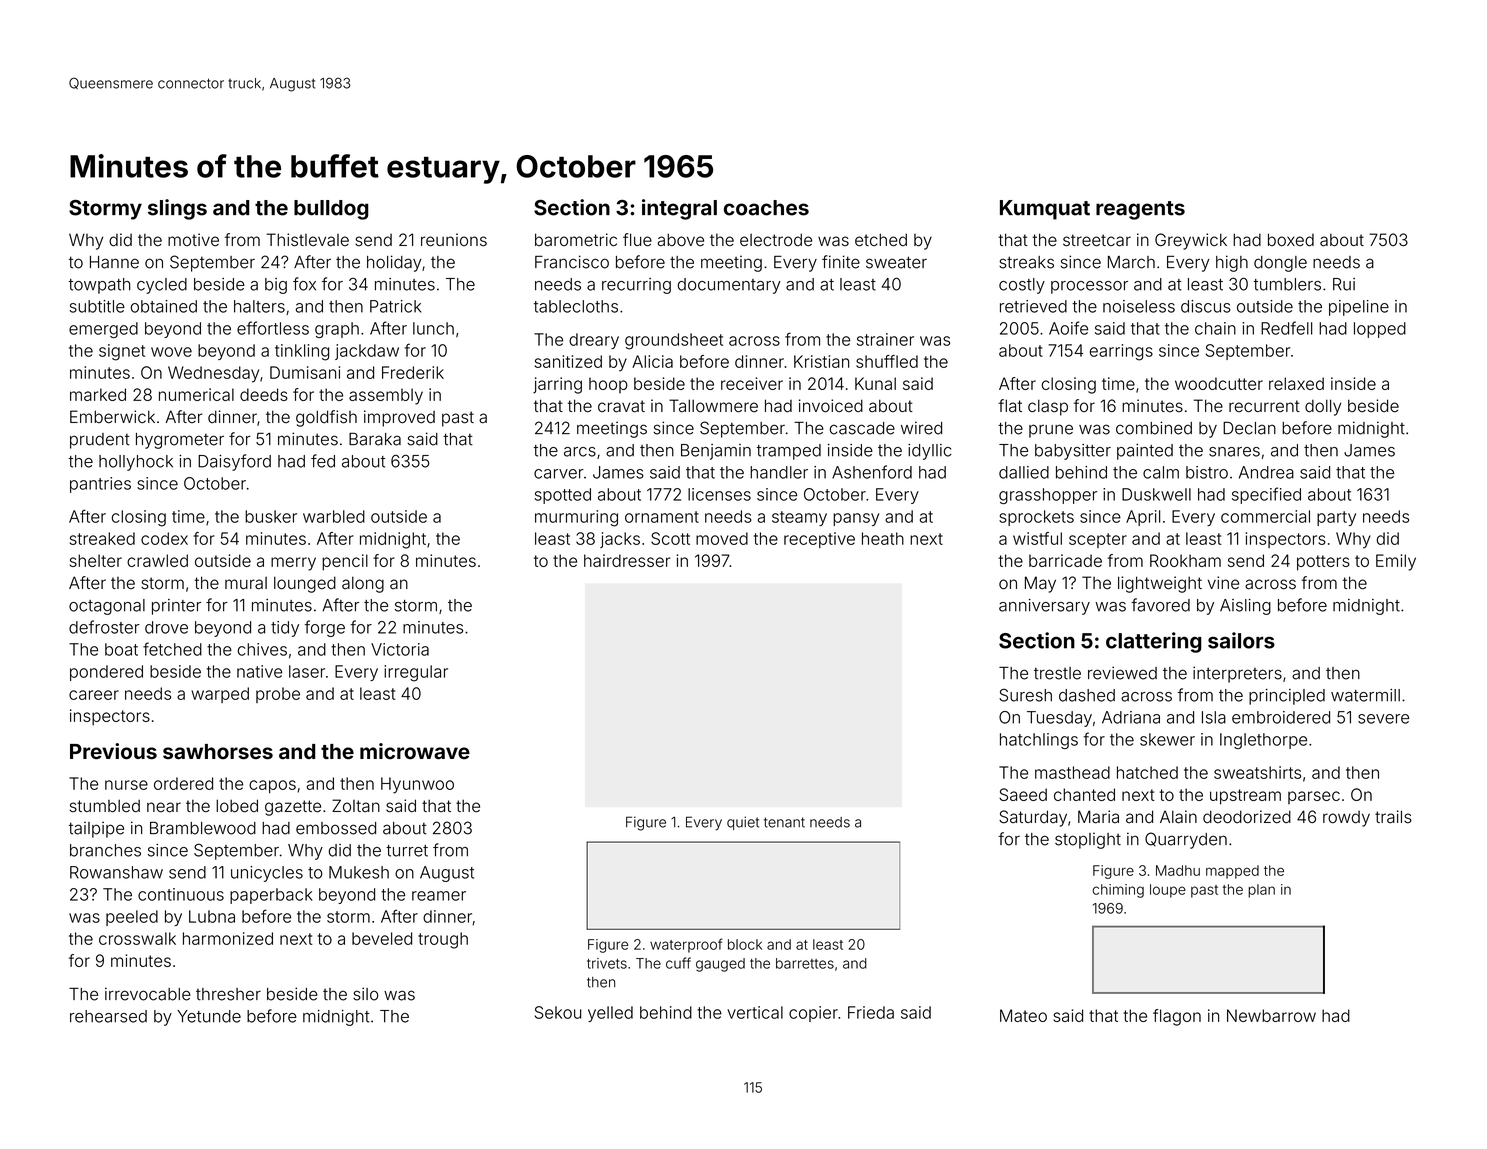 This screenshot has height=1149, width=1487. Describe the element at coordinates (1045, 210) in the screenshot. I see `Kumquat` at that location.
